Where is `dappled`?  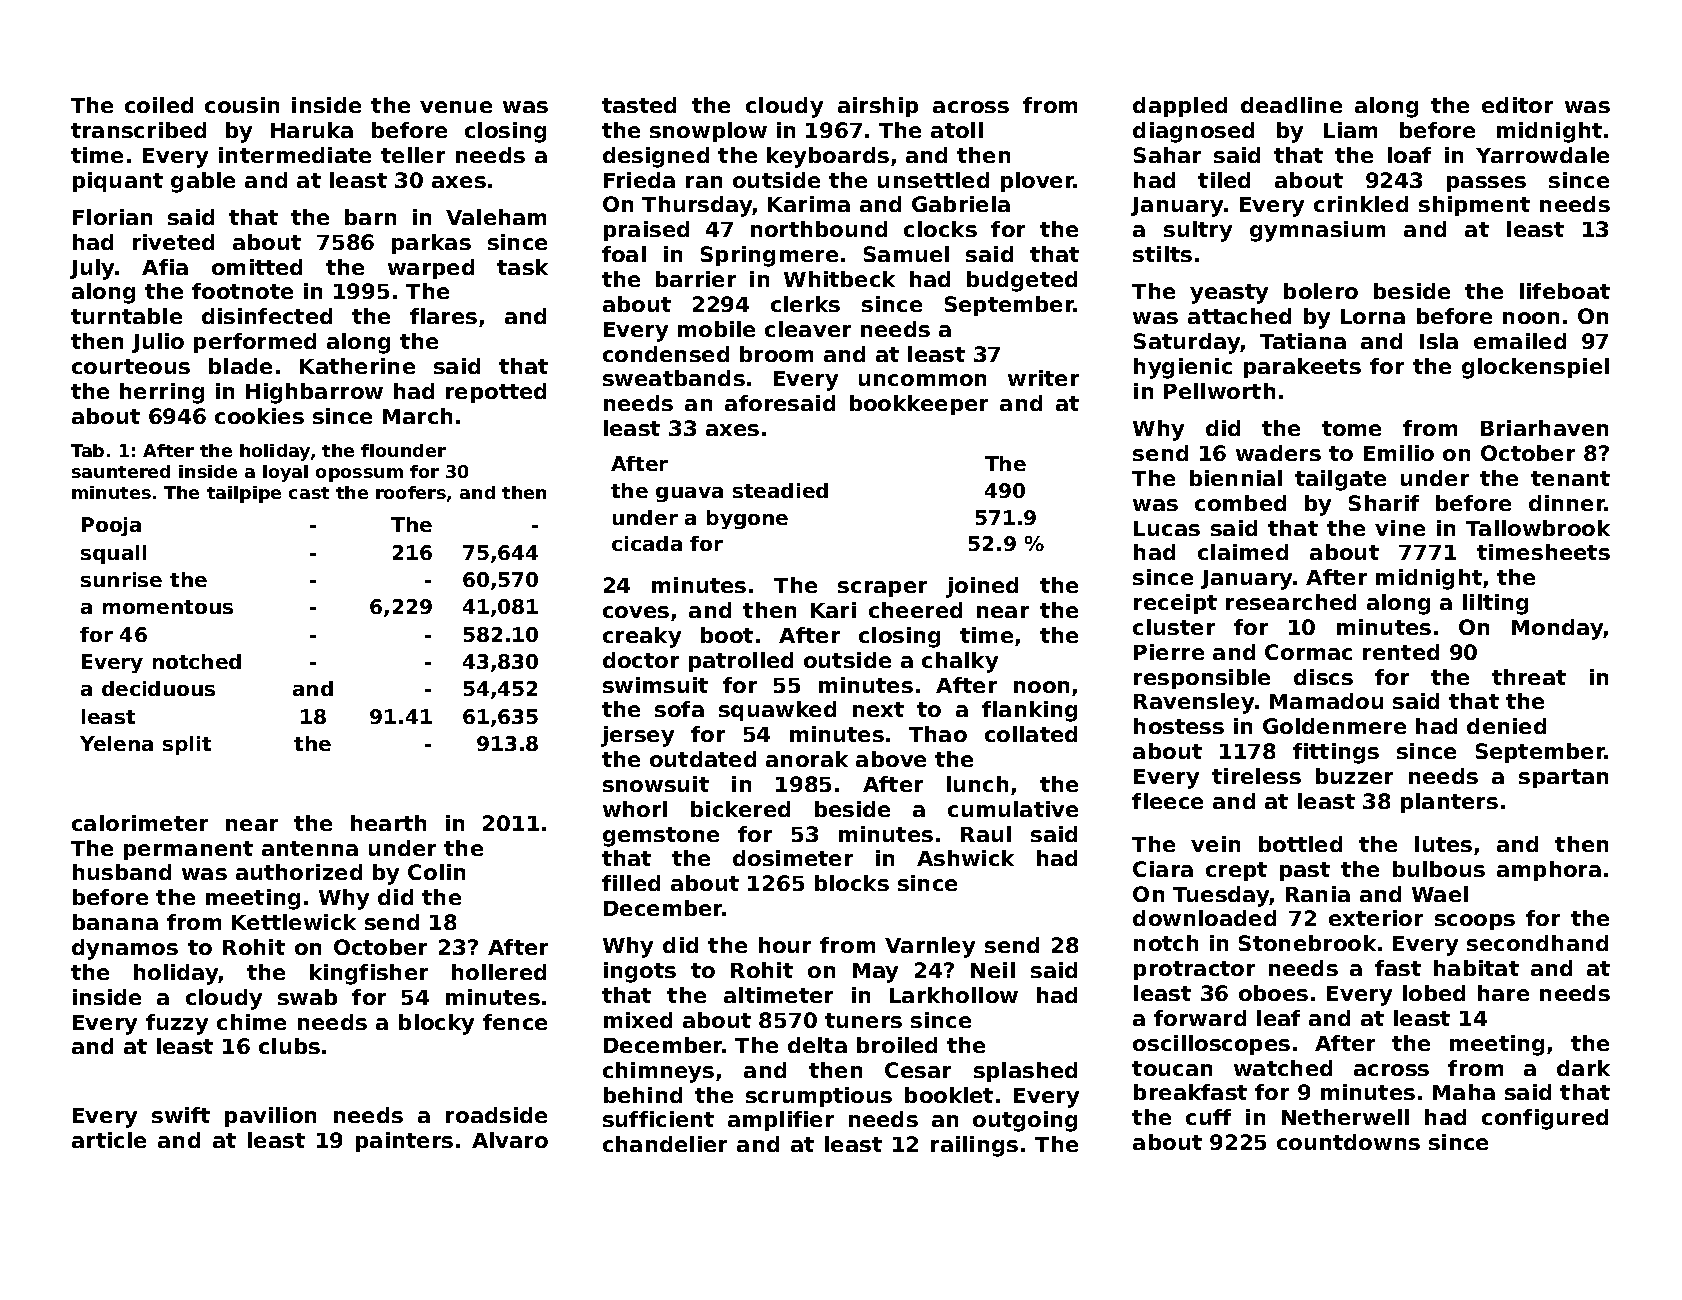 dappled is located at coordinates (1180, 107).
